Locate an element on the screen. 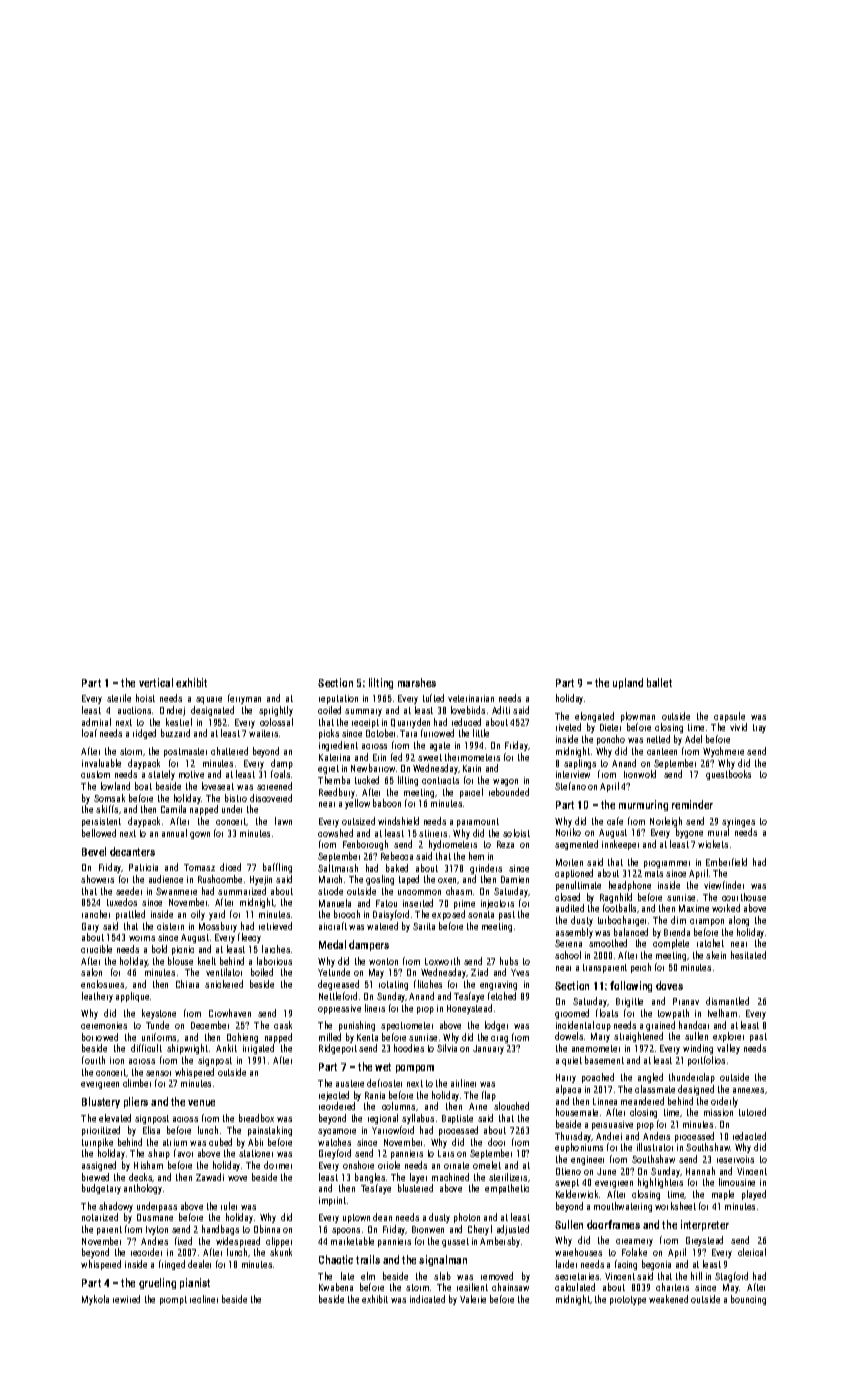 The height and width of the screenshot is (1400, 849). segmented is located at coordinates (576, 845).
